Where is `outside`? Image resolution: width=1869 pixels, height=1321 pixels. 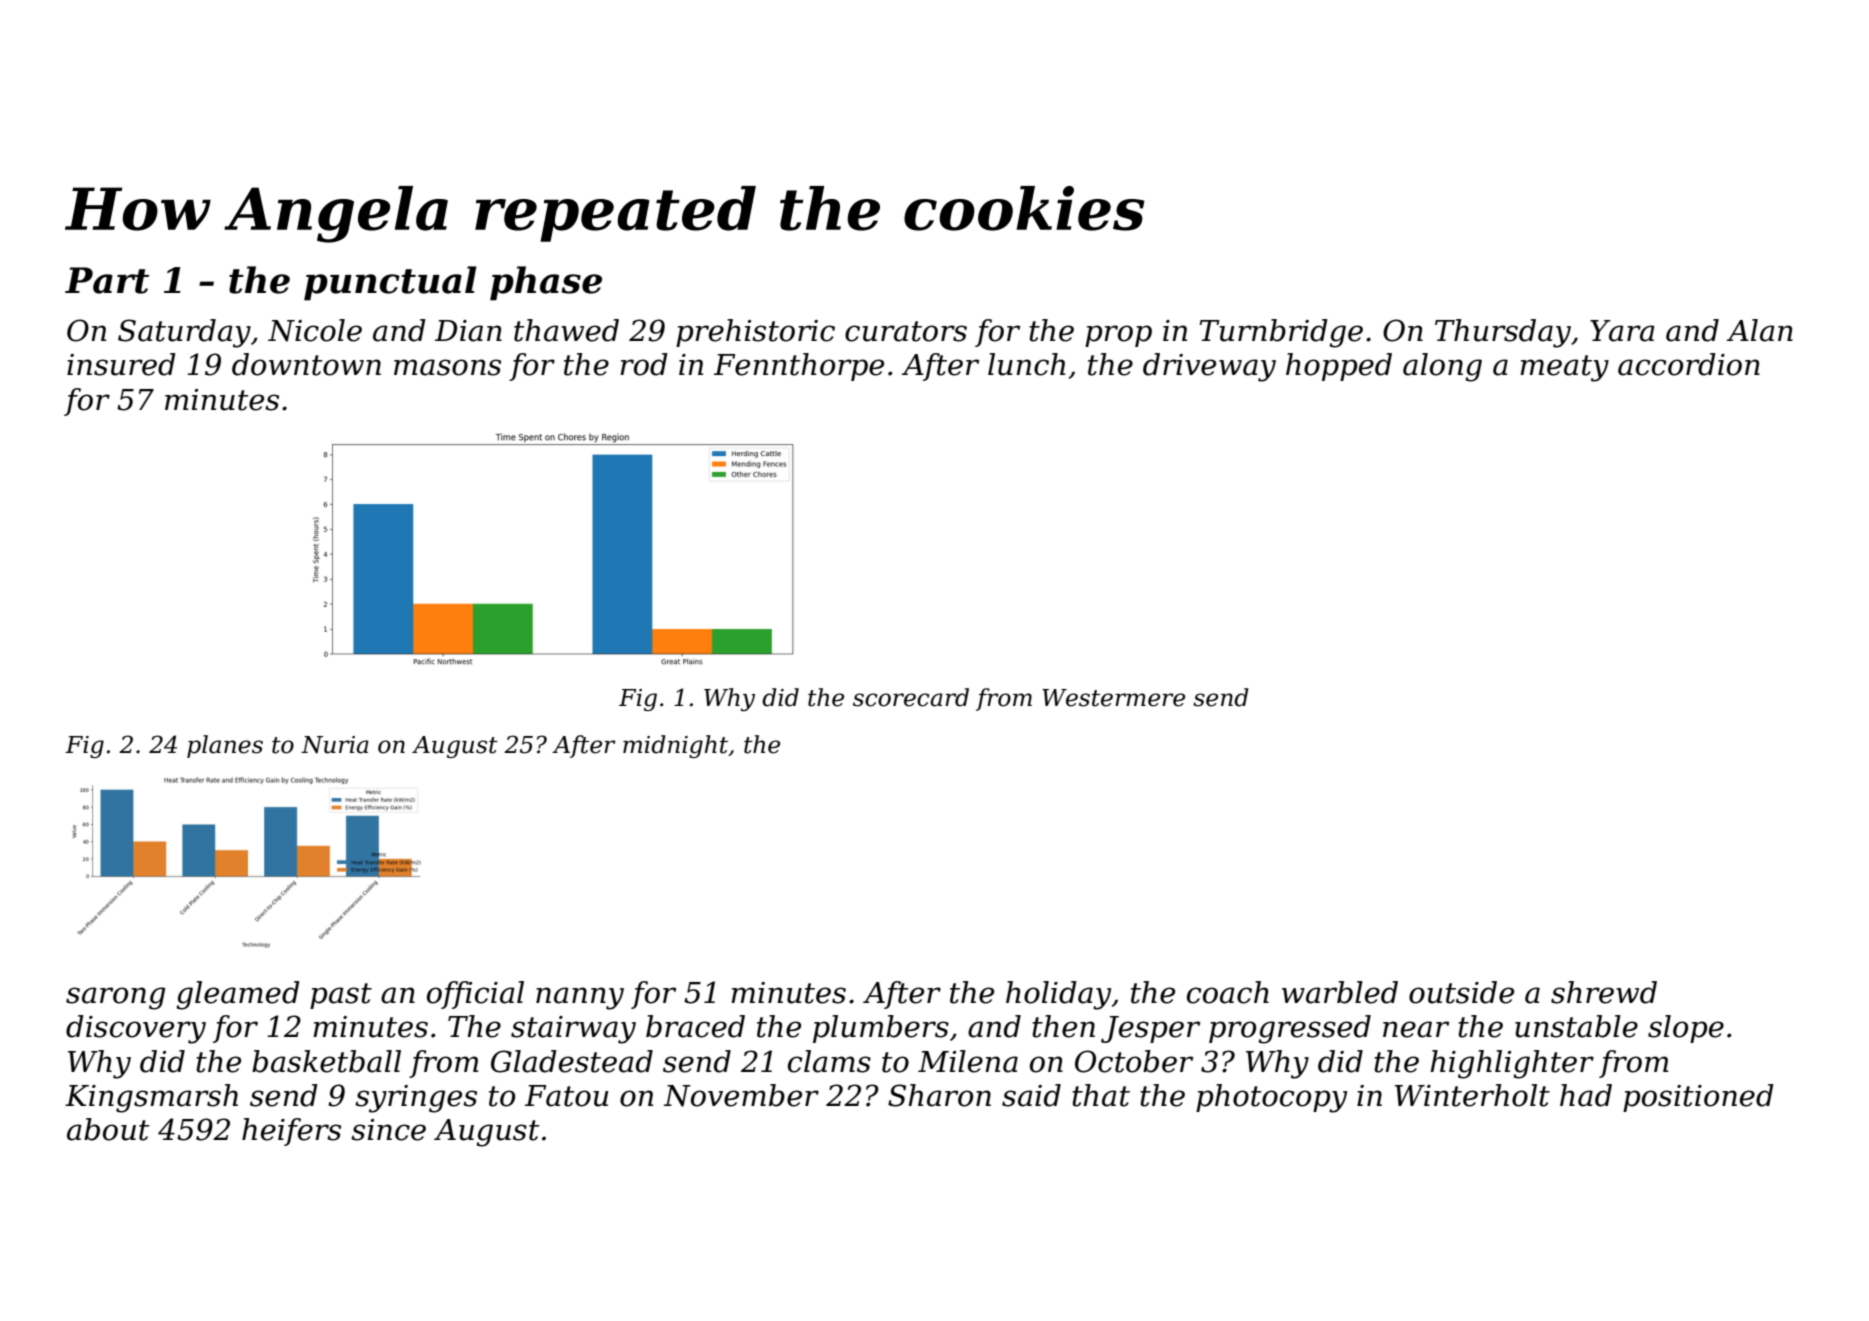
outside is located at coordinates (1461, 992).
